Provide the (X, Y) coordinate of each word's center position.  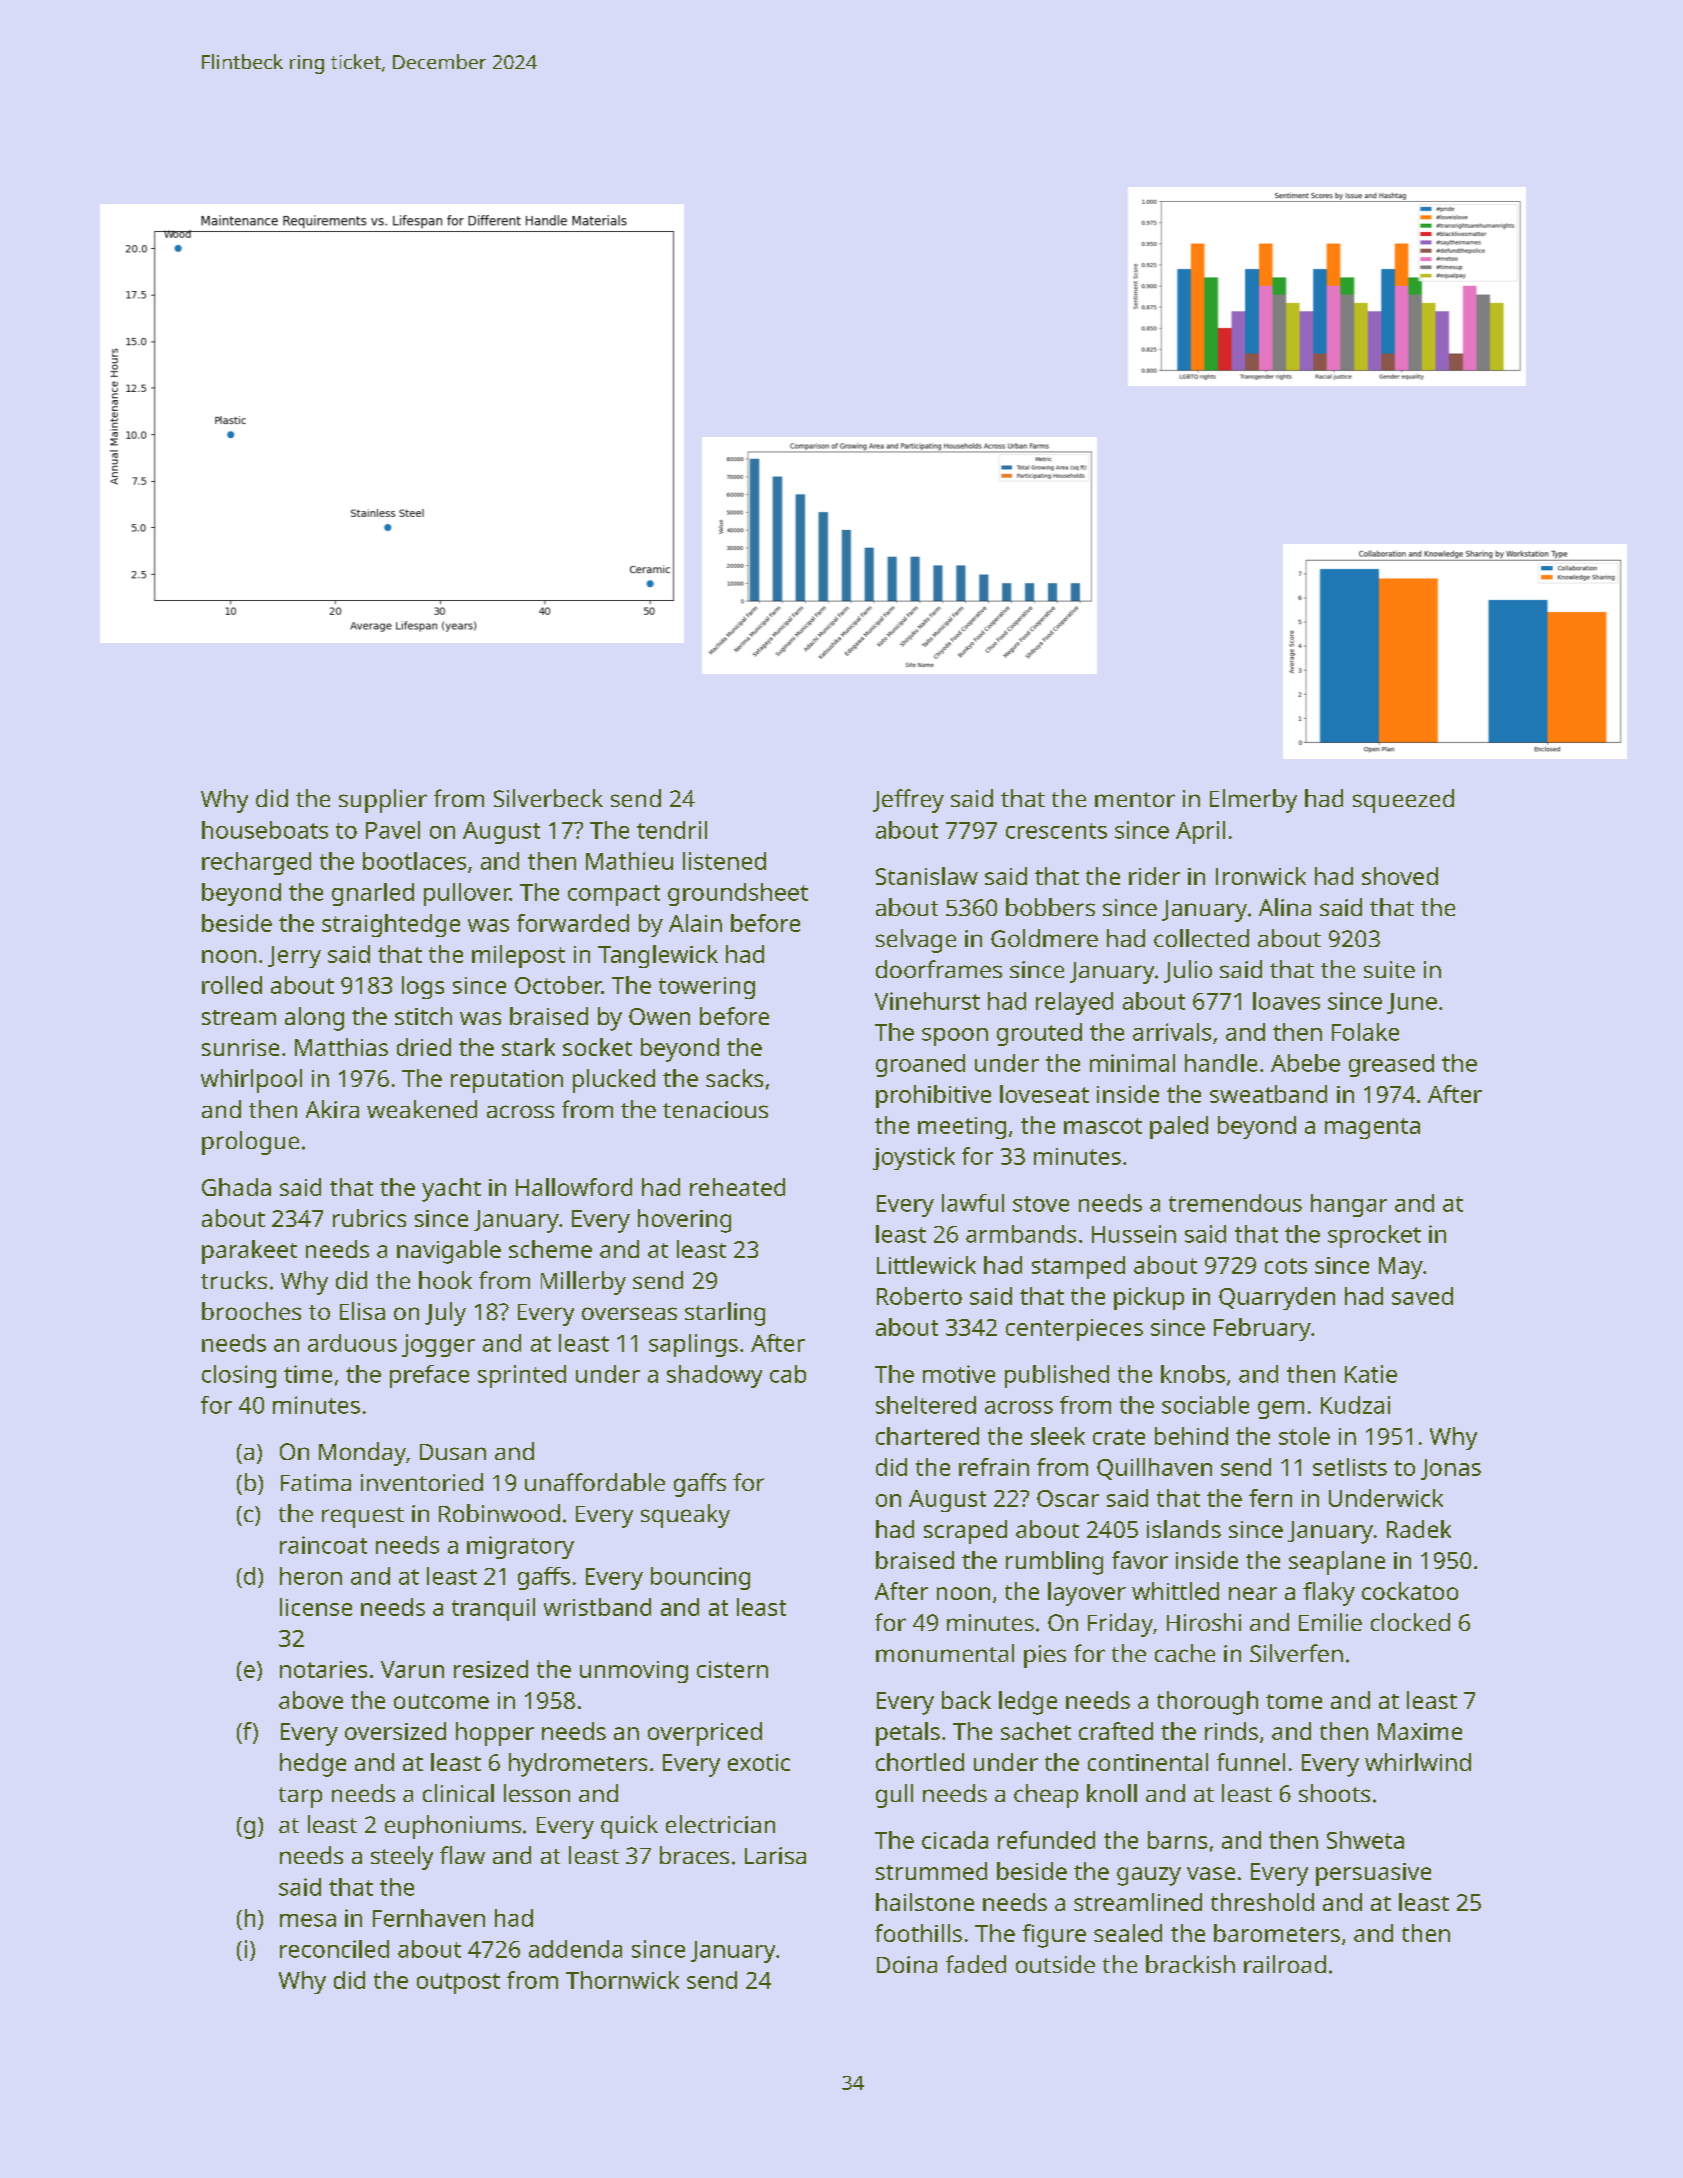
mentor (1135, 799)
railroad (1285, 1964)
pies (1045, 1656)
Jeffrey (908, 801)
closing (239, 1376)
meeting (962, 1128)
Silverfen (1296, 1653)
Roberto (919, 1296)
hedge (313, 1765)
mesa (308, 1920)
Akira (332, 1109)
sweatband (1268, 1094)
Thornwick (622, 1980)
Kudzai (1355, 1405)
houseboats (265, 830)
